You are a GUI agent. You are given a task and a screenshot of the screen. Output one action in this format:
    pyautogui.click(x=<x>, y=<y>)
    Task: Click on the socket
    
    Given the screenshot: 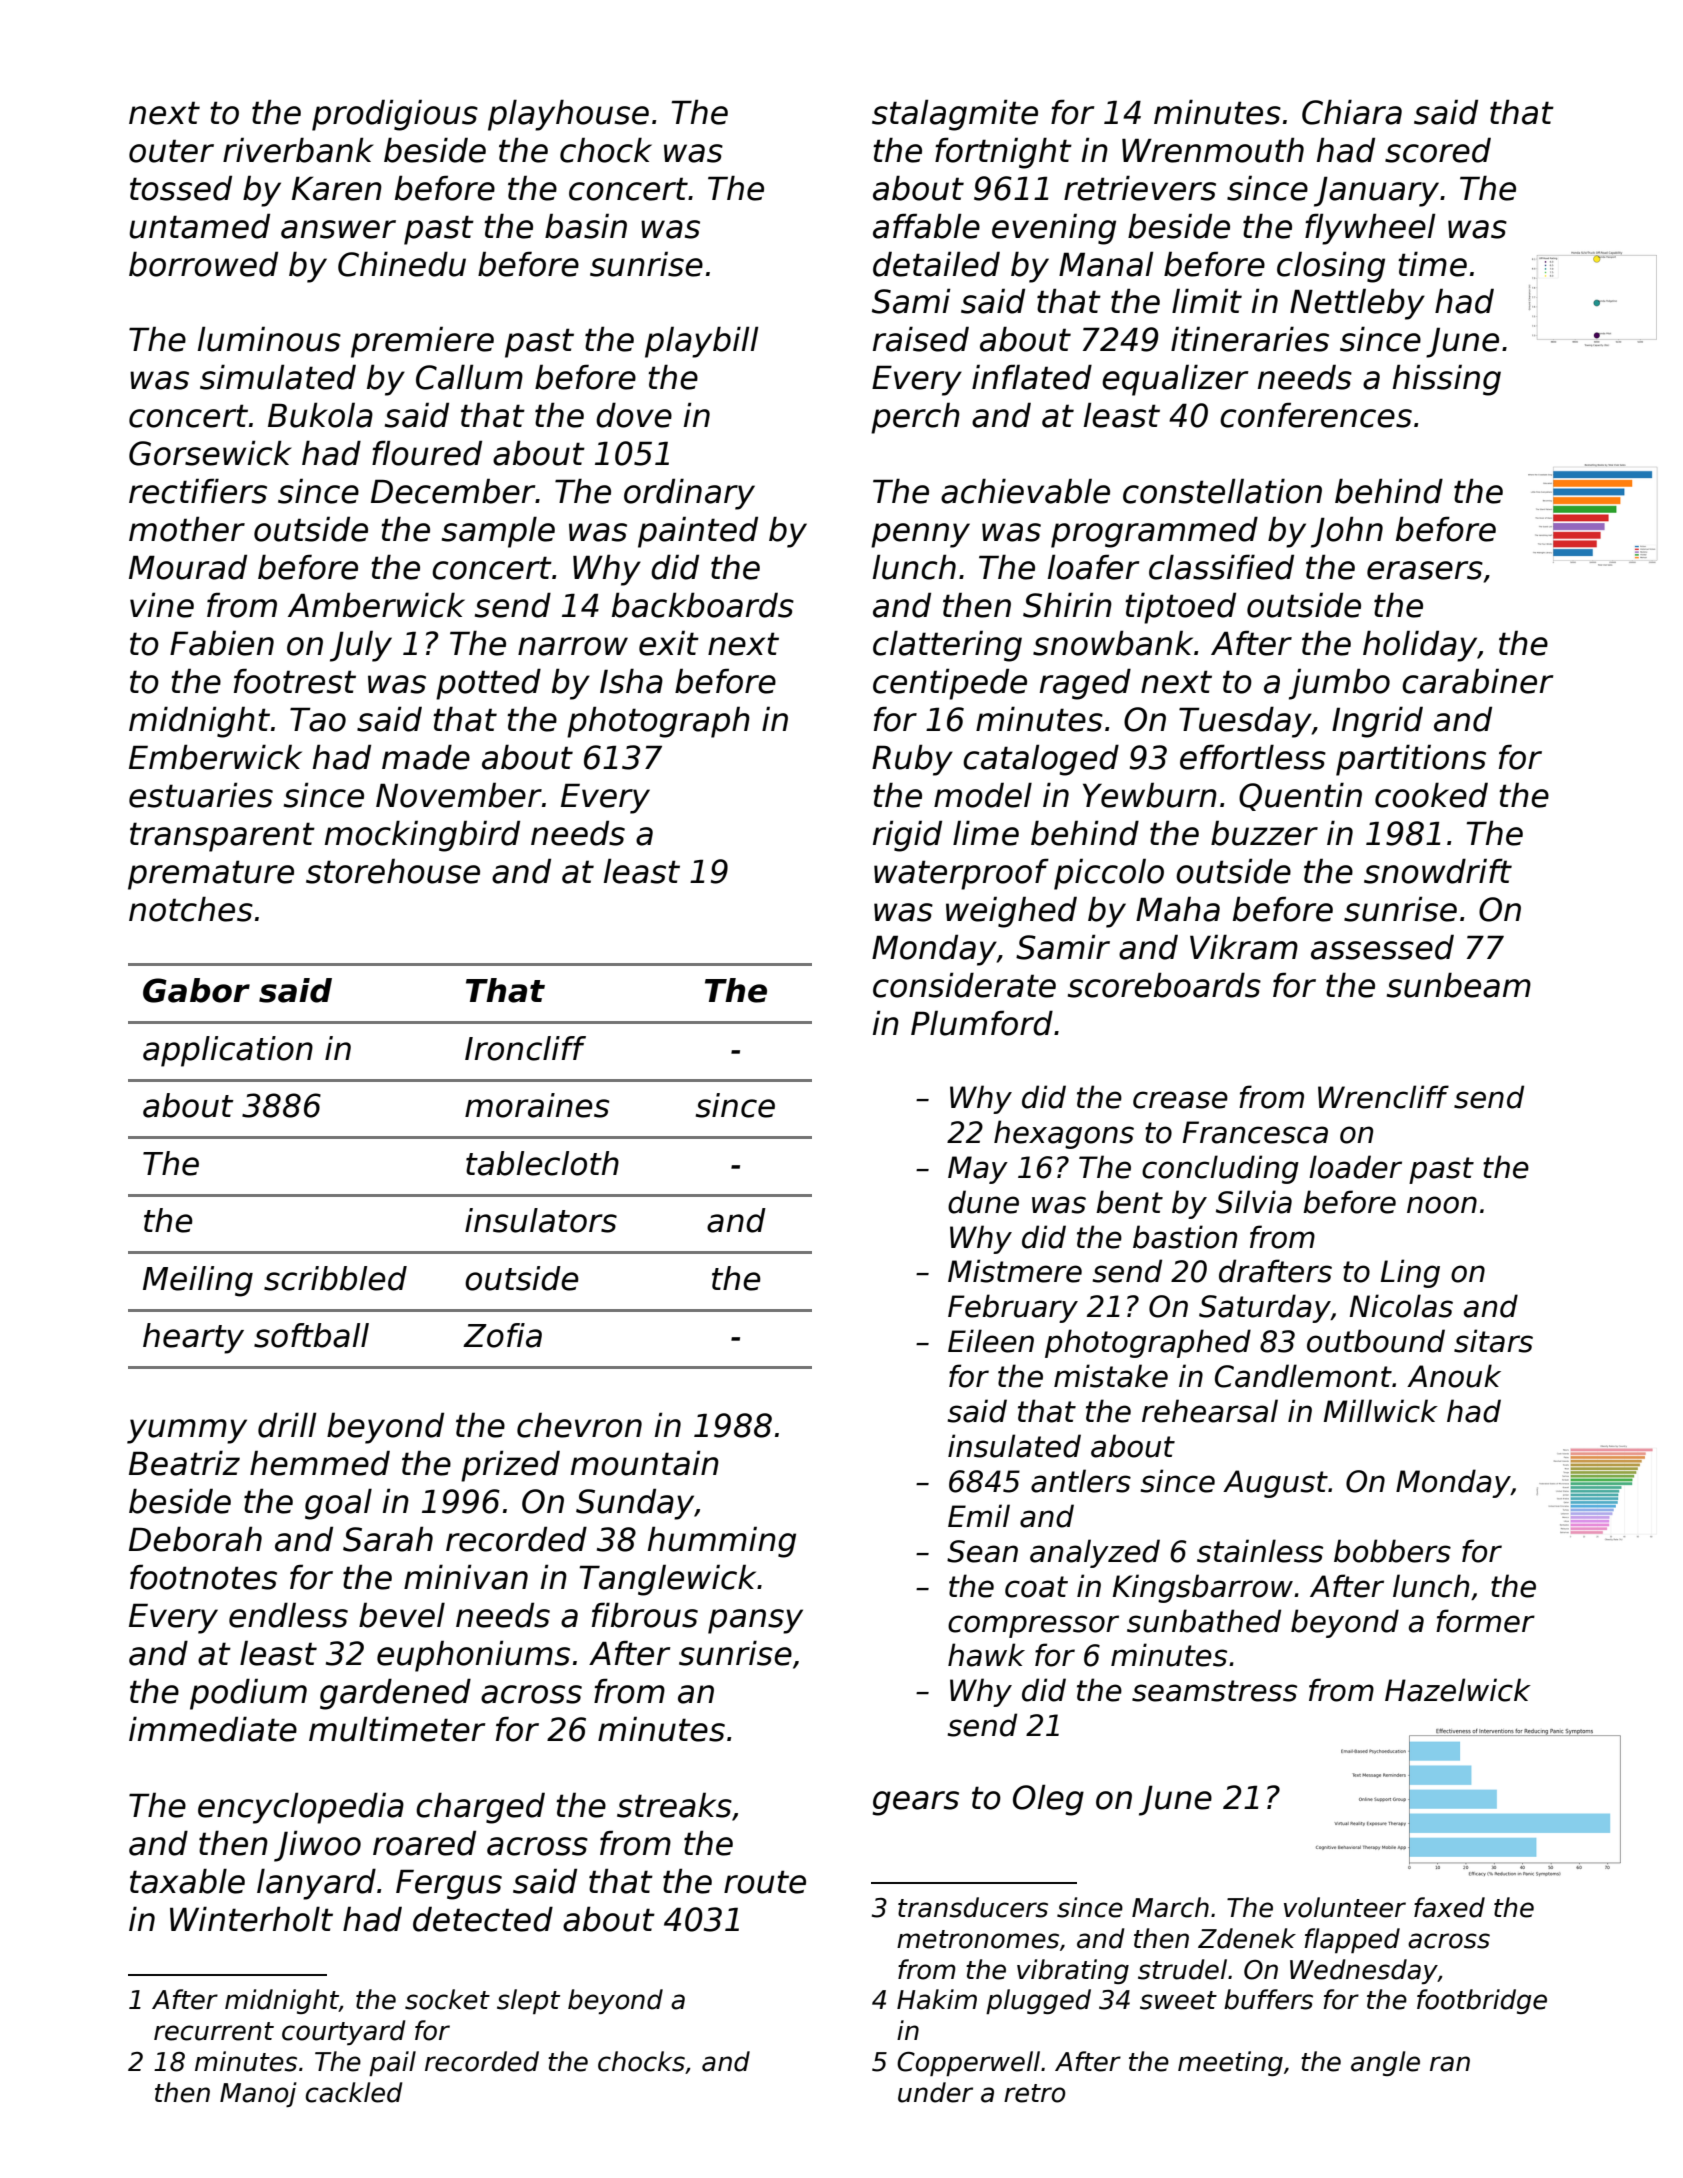 What is the action you would take?
    pyautogui.click(x=447, y=1999)
